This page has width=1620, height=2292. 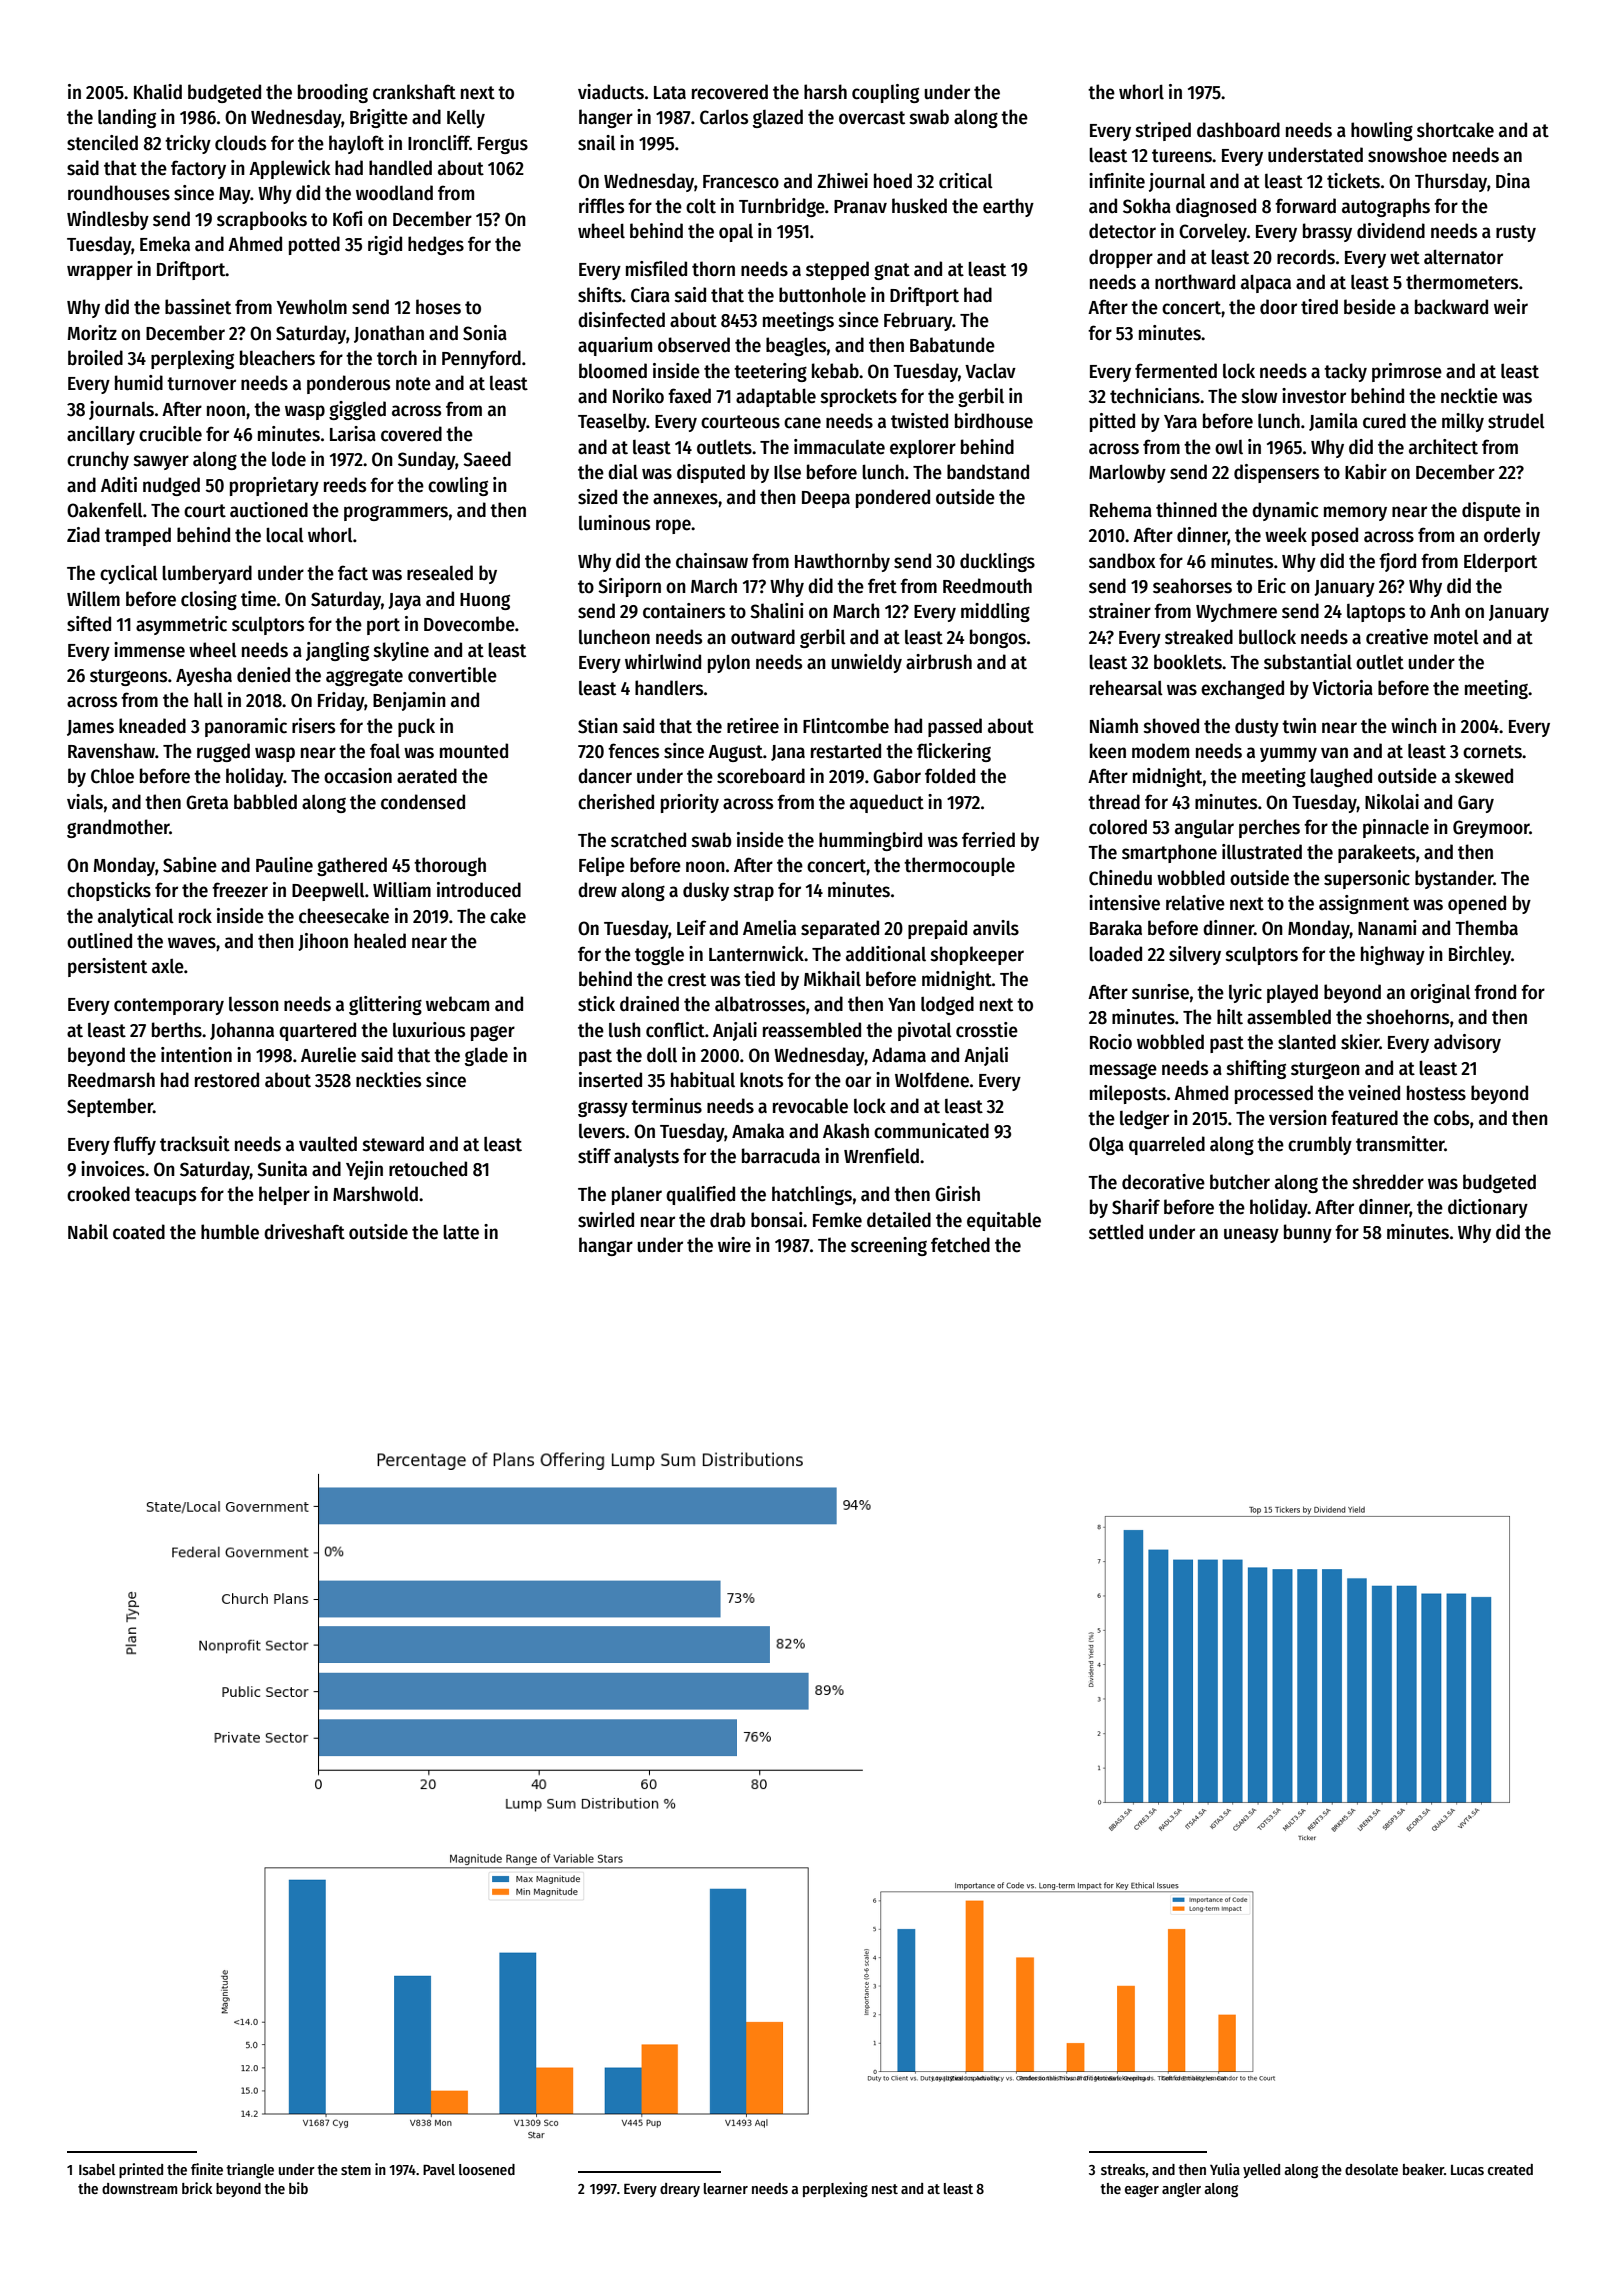 I want to click on Isabel, so click(x=97, y=2169).
